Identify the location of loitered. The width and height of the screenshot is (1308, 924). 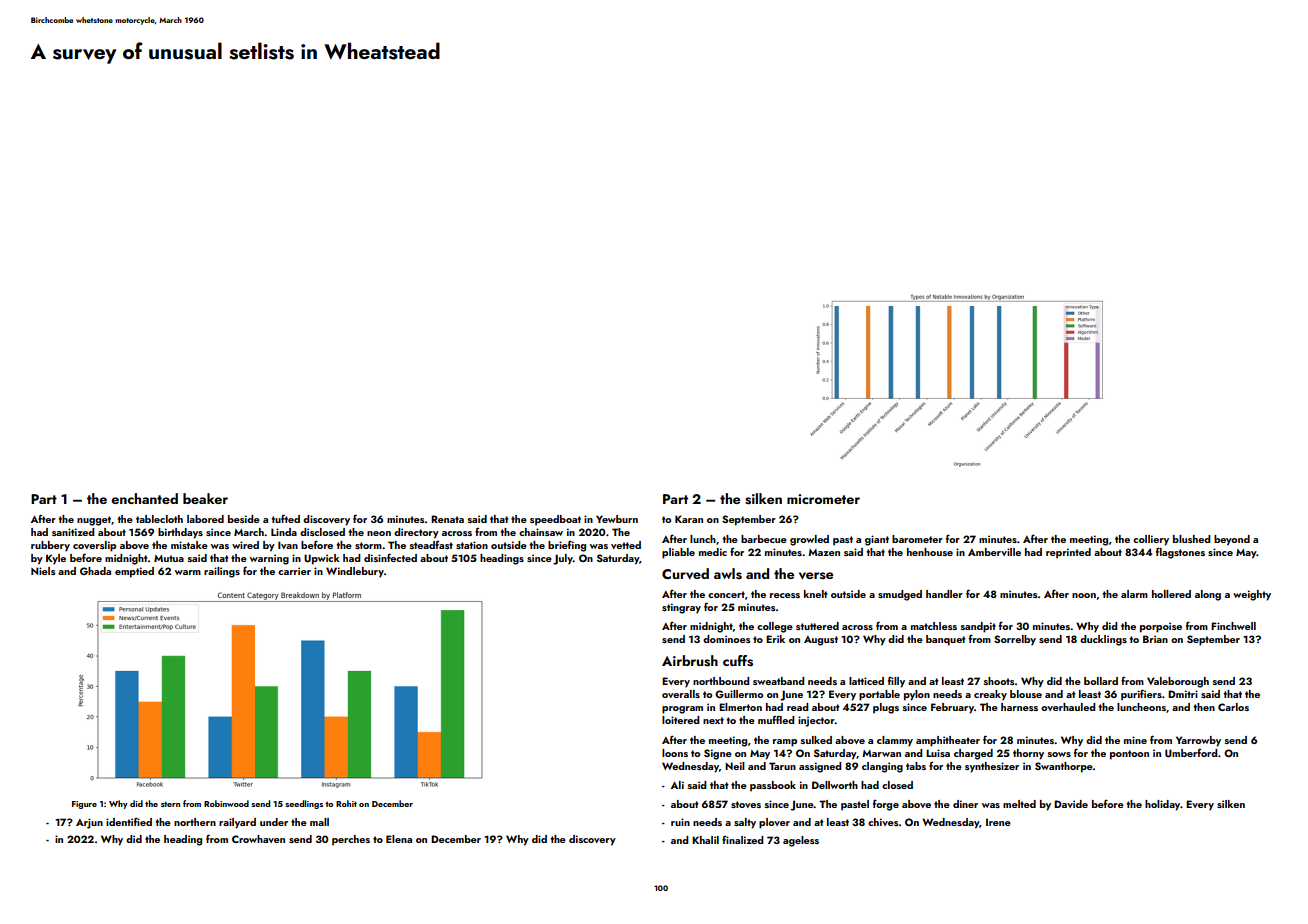
(680, 720).
